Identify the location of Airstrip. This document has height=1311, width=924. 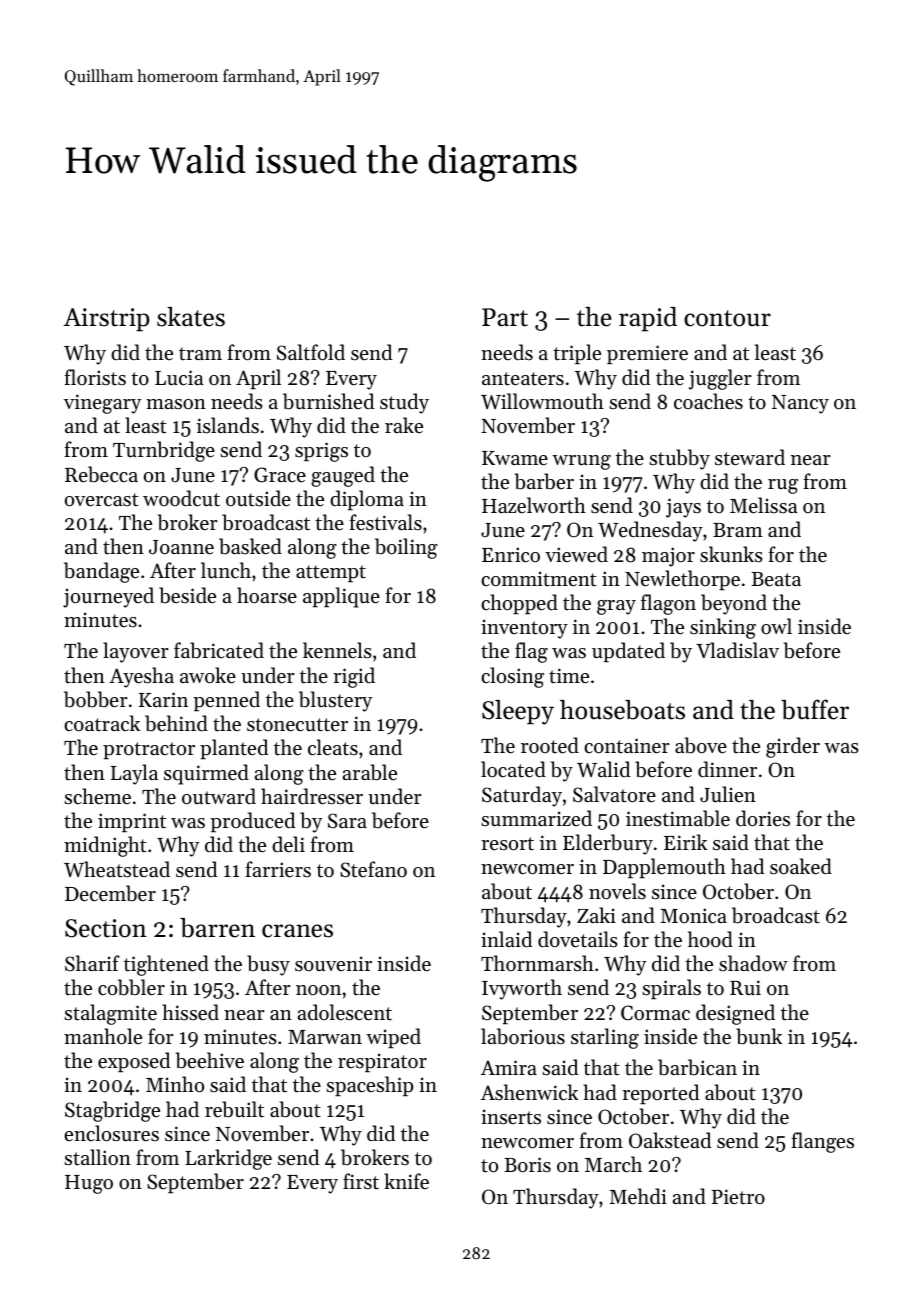
(107, 320).
